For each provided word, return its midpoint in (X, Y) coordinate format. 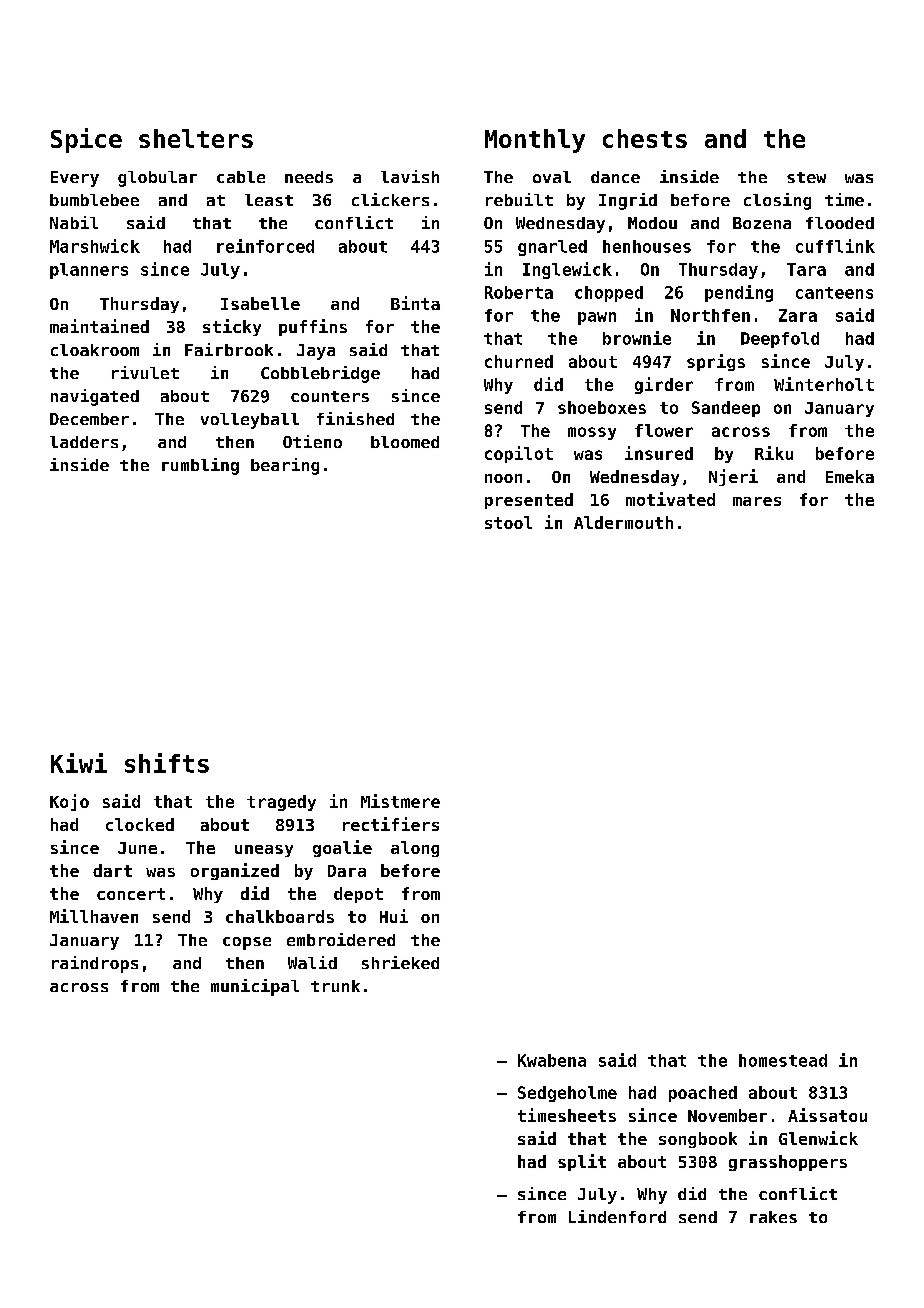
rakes (773, 1217)
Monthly (535, 141)
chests (645, 138)
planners (89, 271)
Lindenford (617, 1216)
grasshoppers (788, 1163)
